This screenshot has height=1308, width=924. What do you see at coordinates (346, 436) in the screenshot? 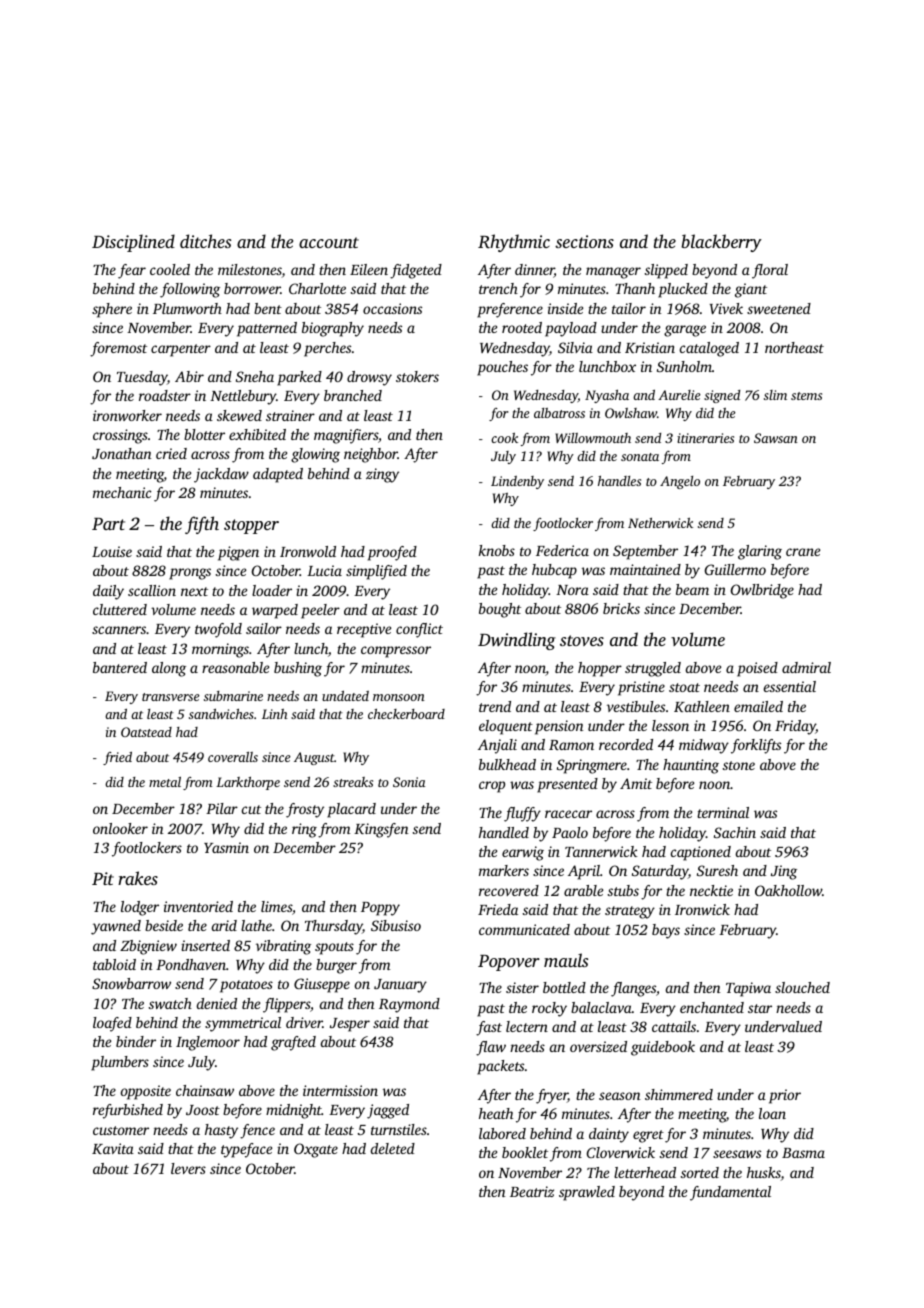
I see `magnifiers` at bounding box center [346, 436].
